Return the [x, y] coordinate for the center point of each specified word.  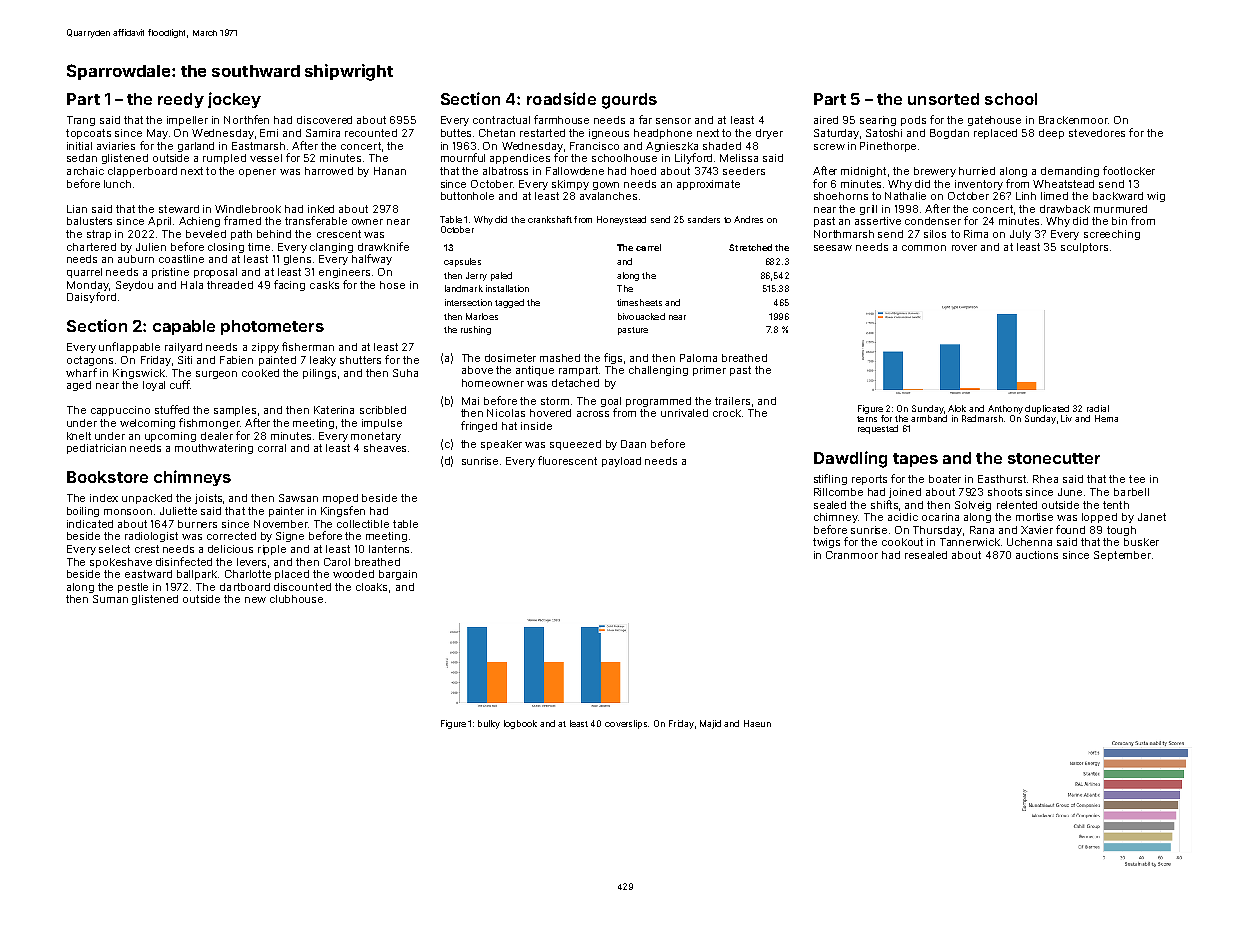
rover [964, 248]
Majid [710, 724]
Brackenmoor [1073, 120]
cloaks [371, 587]
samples [235, 411]
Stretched [750, 247]
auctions [1037, 555]
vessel [266, 158]
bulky [489, 724]
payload [621, 462]
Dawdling [850, 459]
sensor [673, 121]
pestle [133, 588]
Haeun [757, 723]
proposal [215, 273]
